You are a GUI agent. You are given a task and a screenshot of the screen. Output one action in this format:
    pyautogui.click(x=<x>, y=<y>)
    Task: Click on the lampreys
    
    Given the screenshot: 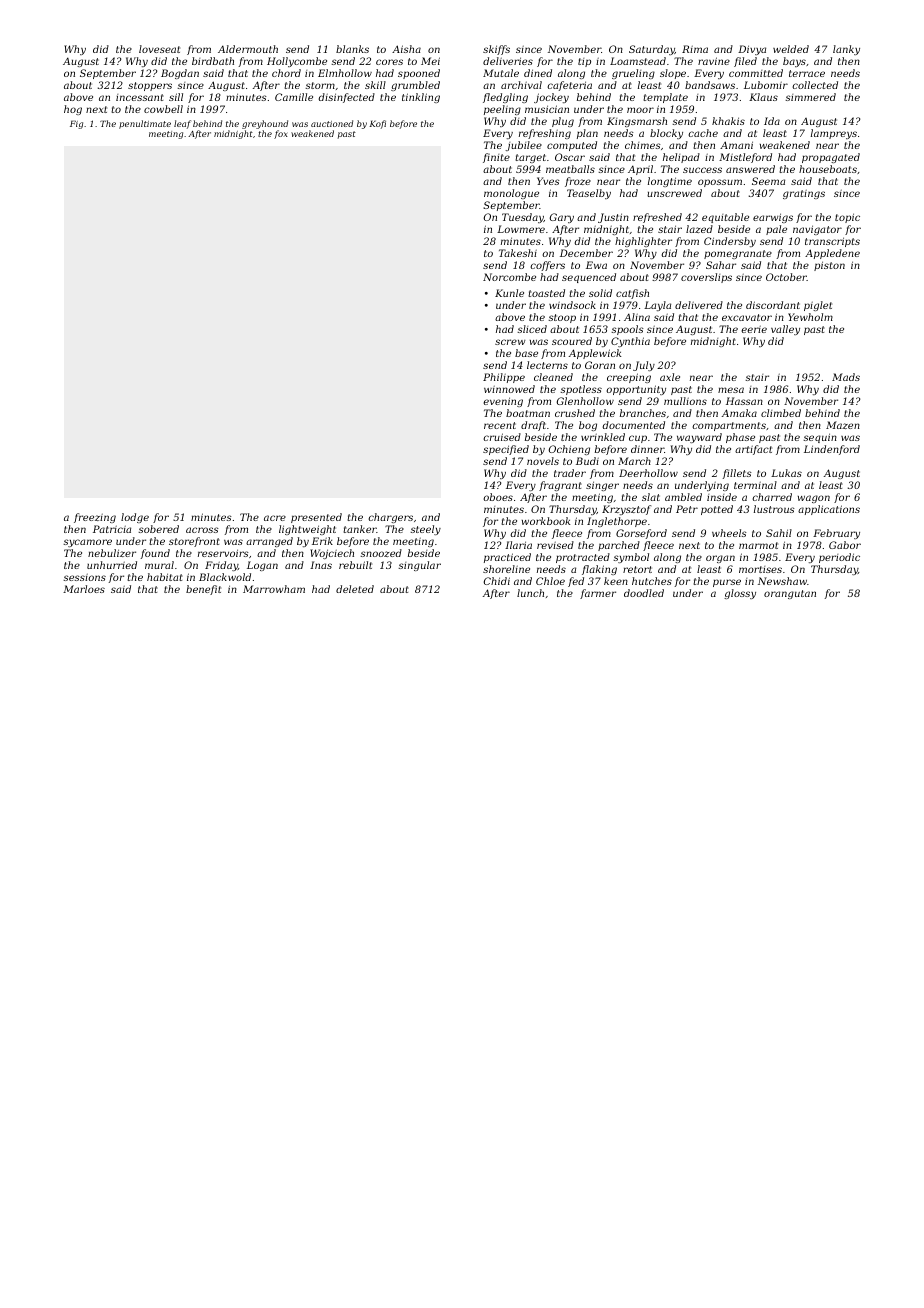 What is the action you would take?
    pyautogui.click(x=834, y=134)
